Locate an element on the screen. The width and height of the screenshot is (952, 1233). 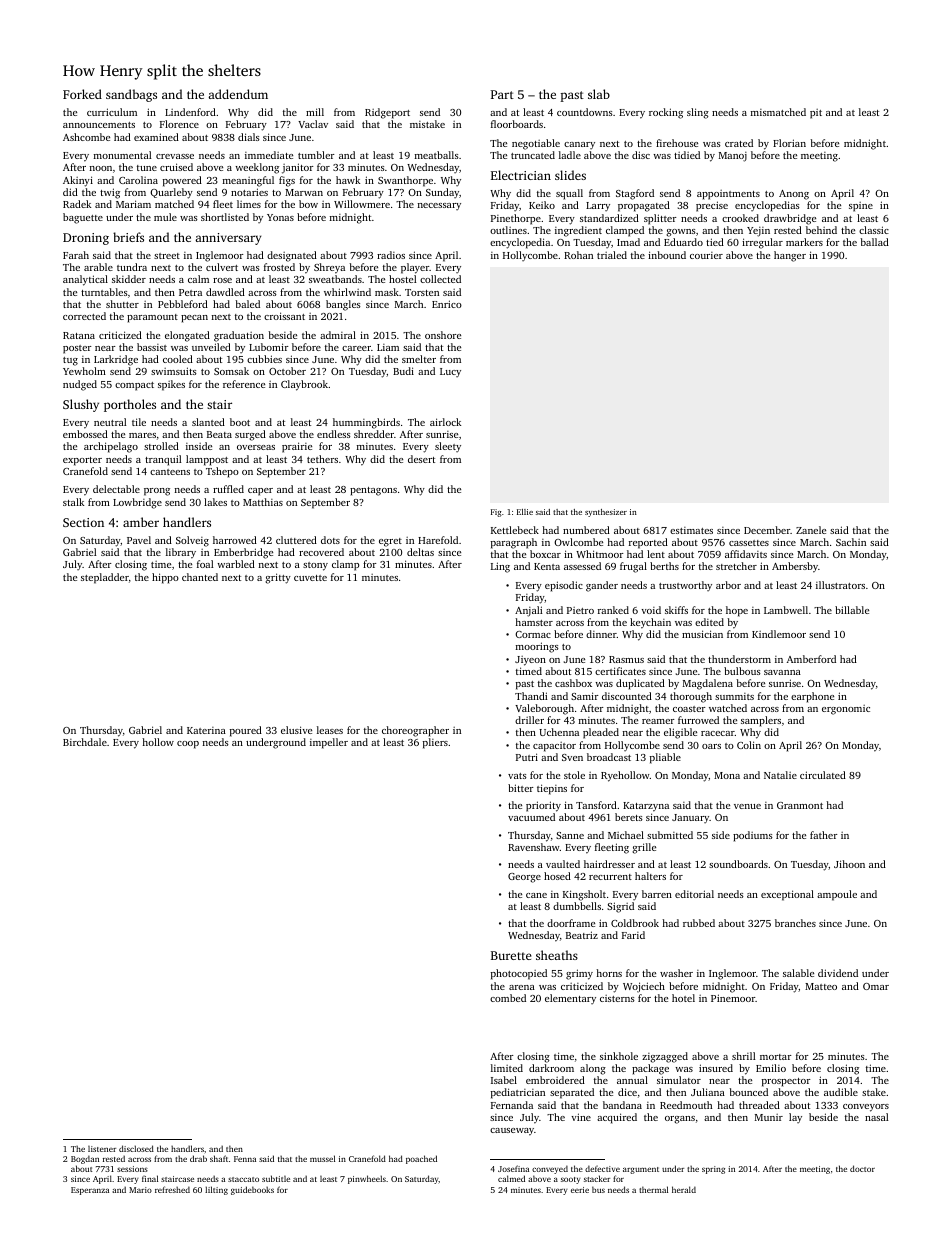
Birchdale is located at coordinates (85, 742).
